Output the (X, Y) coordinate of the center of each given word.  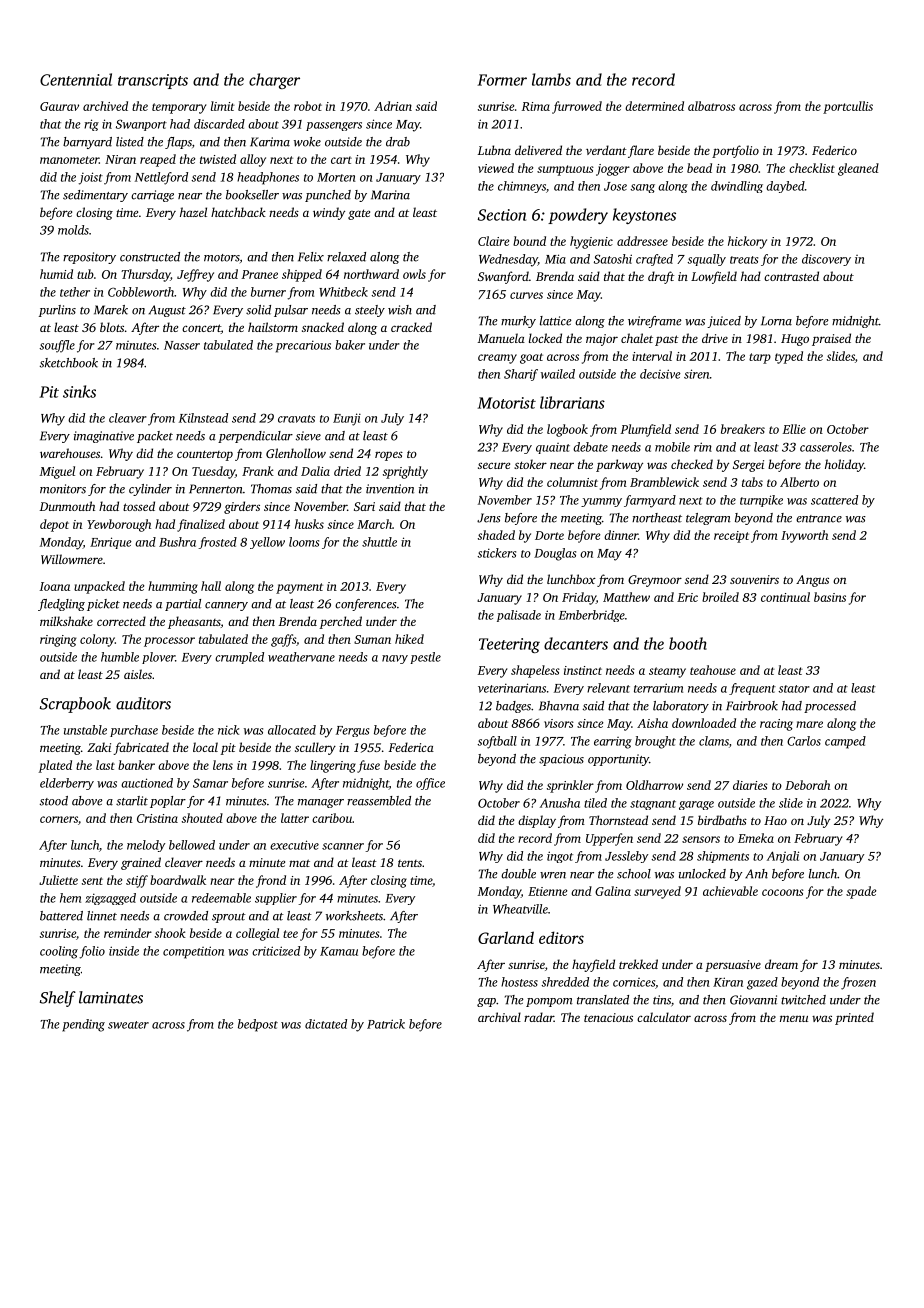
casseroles (826, 447)
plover (158, 658)
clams (714, 741)
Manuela (501, 338)
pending (83, 1025)
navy (395, 659)
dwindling (737, 187)
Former (502, 80)
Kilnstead (203, 418)
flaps (178, 143)
